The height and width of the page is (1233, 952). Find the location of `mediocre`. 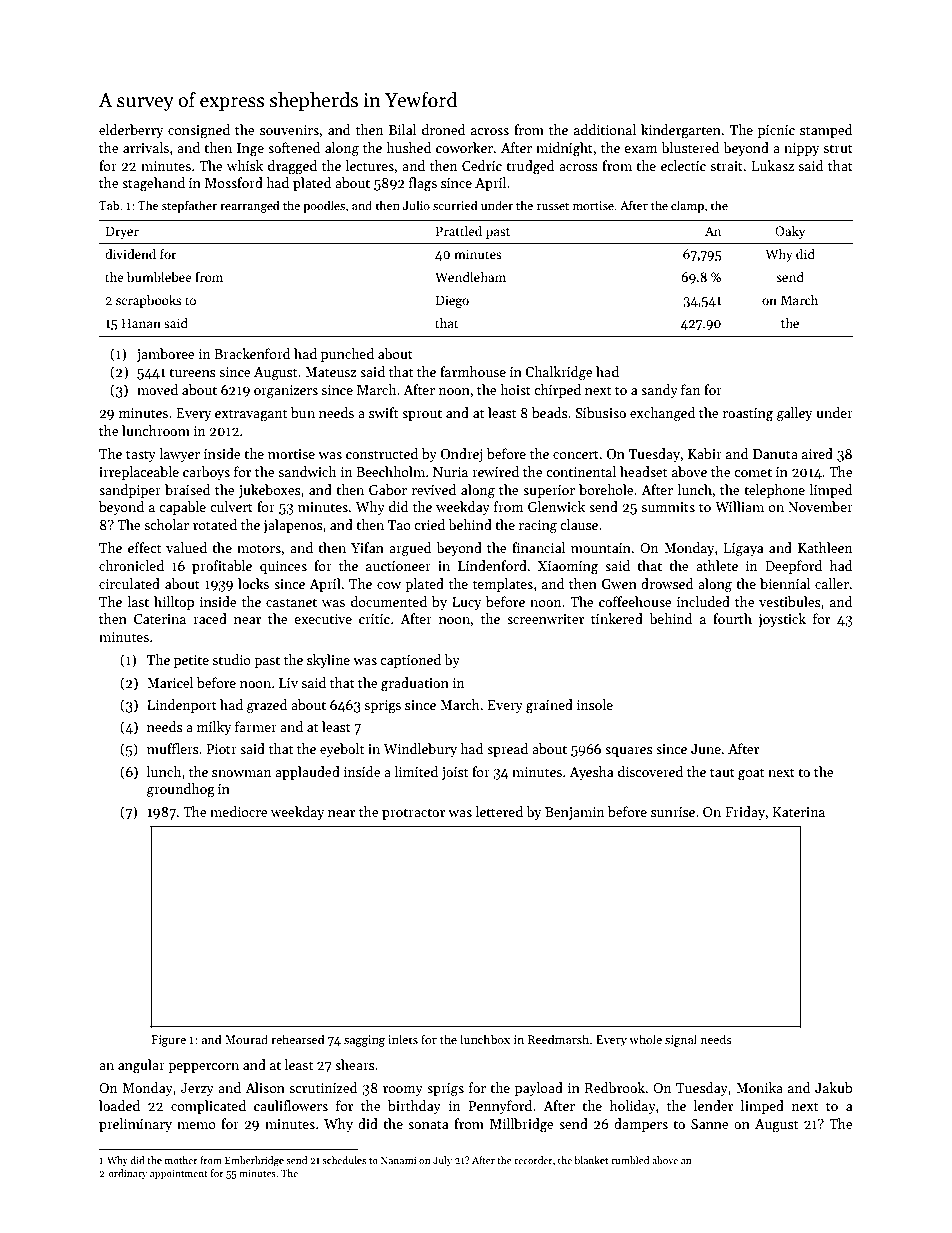

mediocre is located at coordinates (239, 811).
